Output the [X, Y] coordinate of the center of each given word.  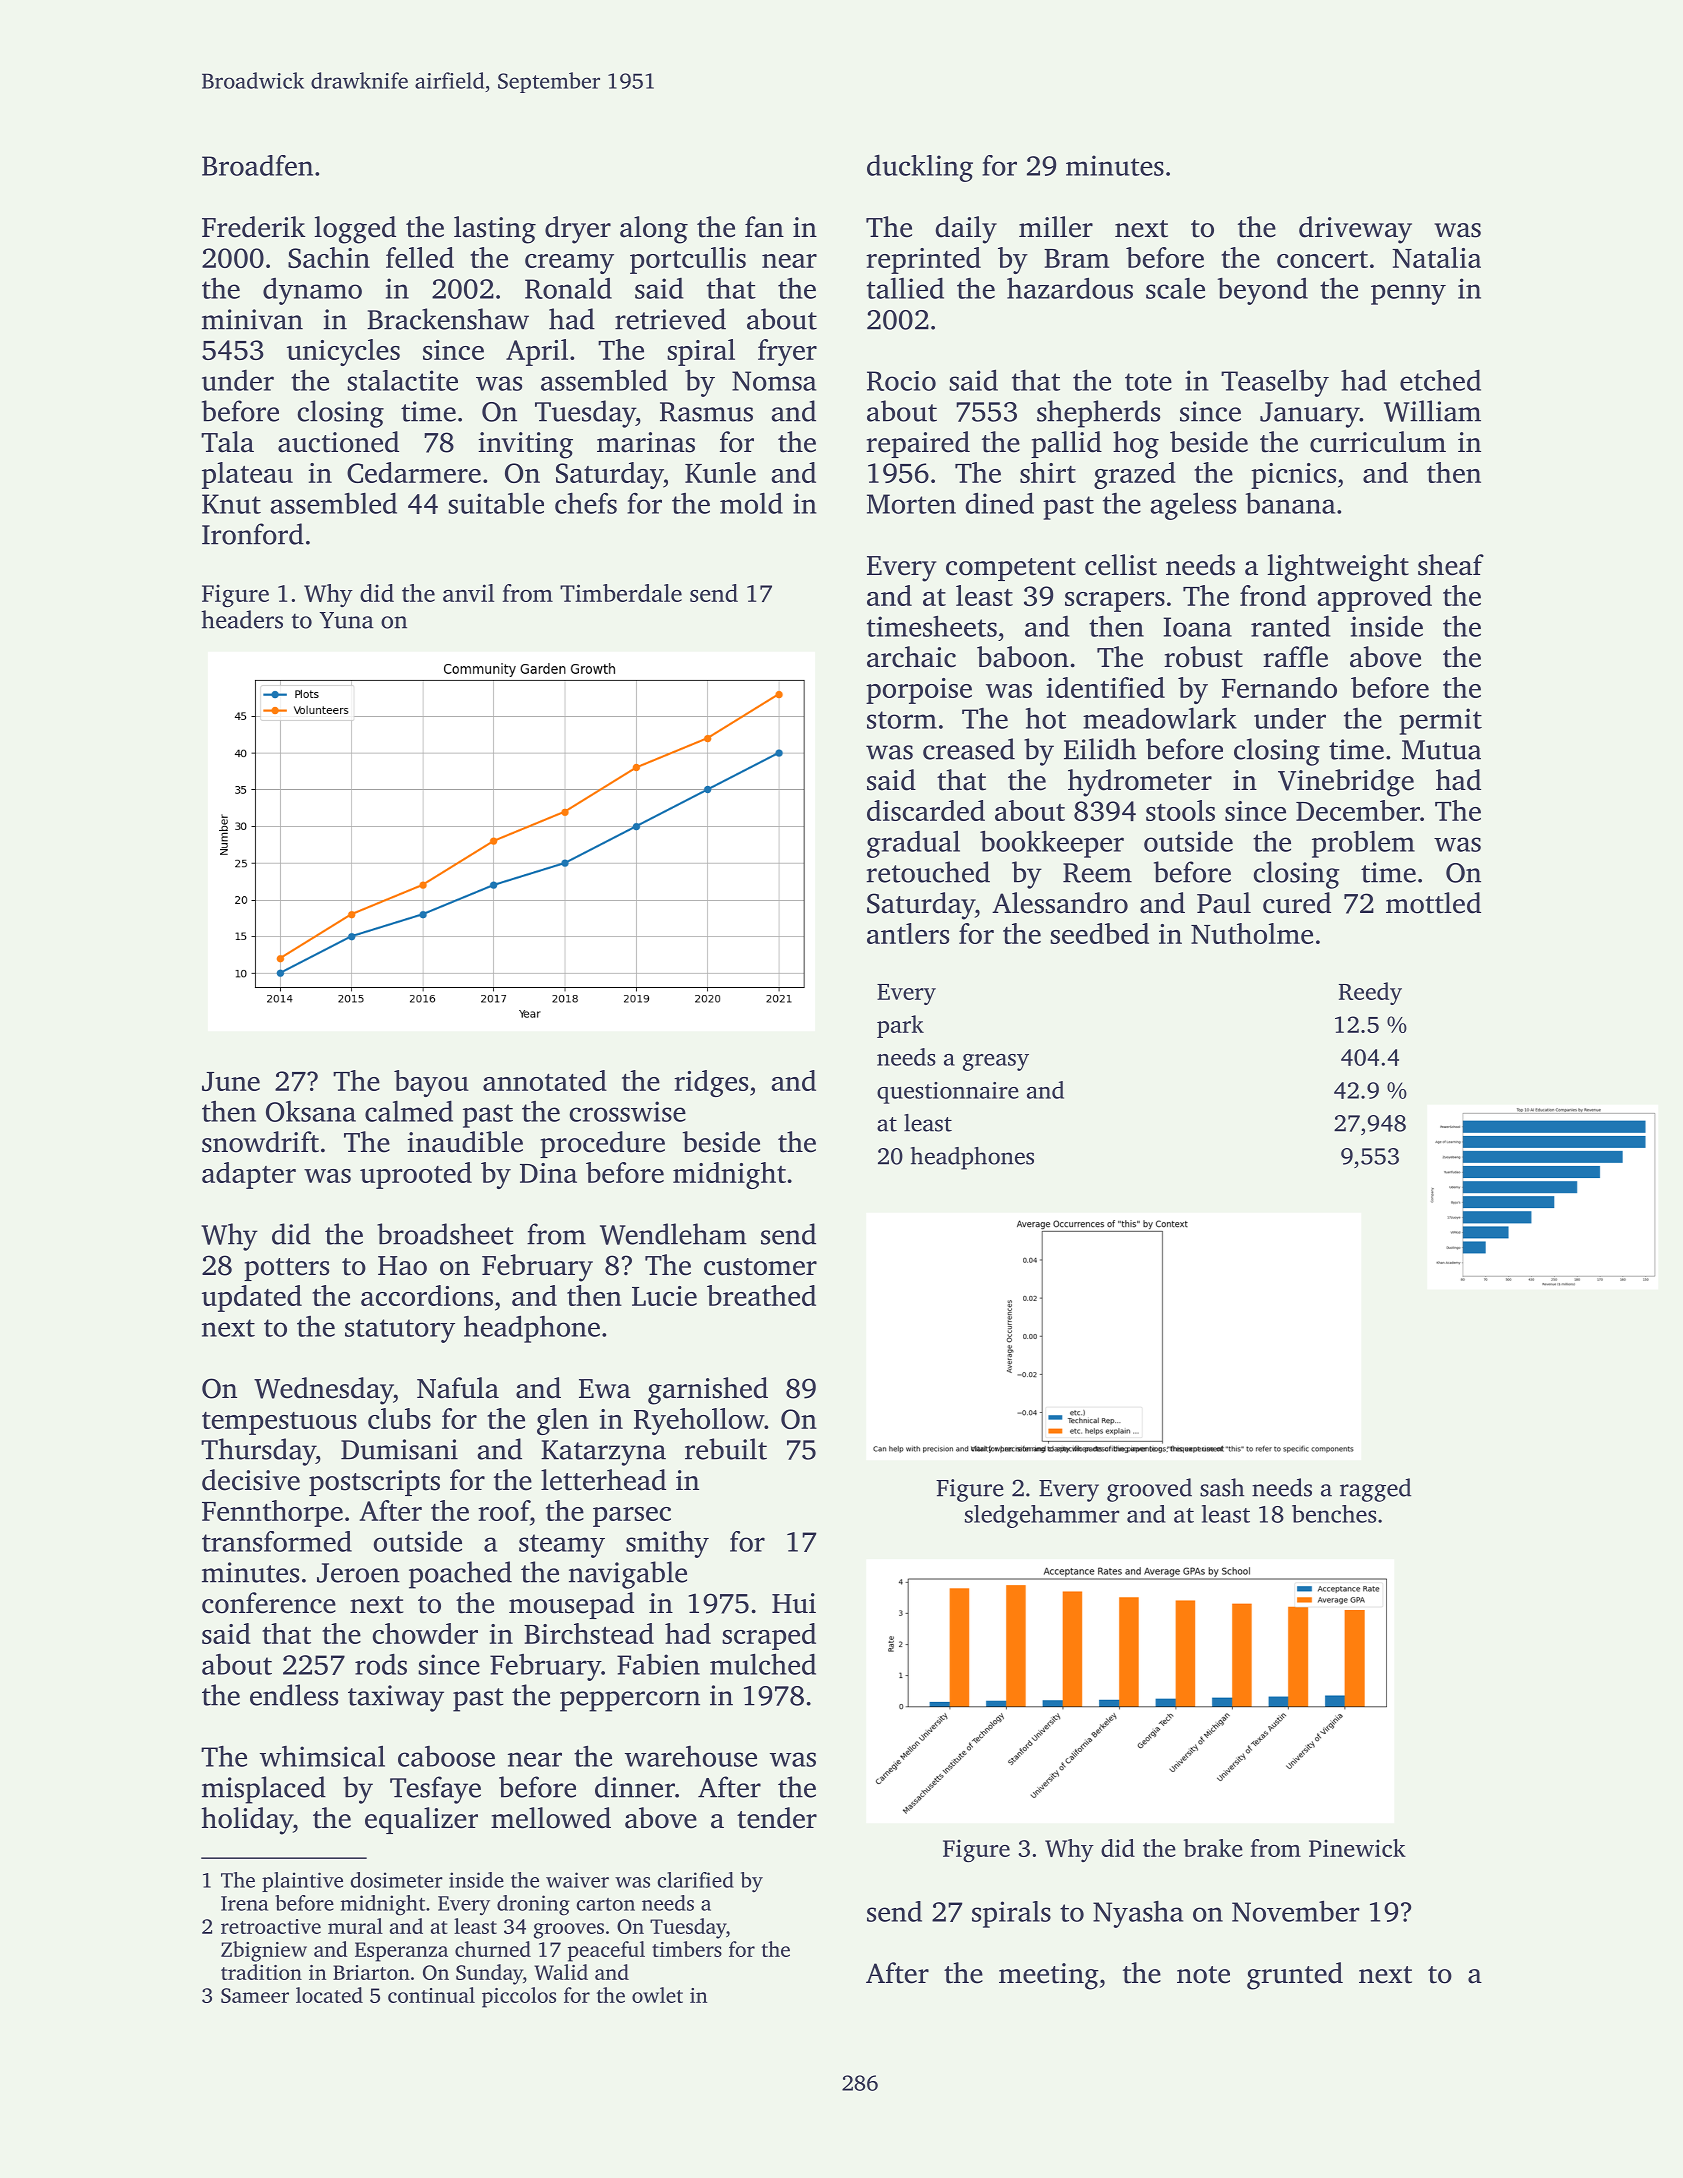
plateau [247, 475]
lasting [495, 230]
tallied [905, 288]
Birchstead [589, 1633]
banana [1290, 503]
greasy [996, 1062]
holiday [247, 1821]
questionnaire [948, 1093]
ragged [1375, 1490]
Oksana [311, 1111]
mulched [763, 1664]
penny [1408, 294]
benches [1334, 1514]
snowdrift [260, 1142]
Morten [911, 504]
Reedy [1370, 993]
